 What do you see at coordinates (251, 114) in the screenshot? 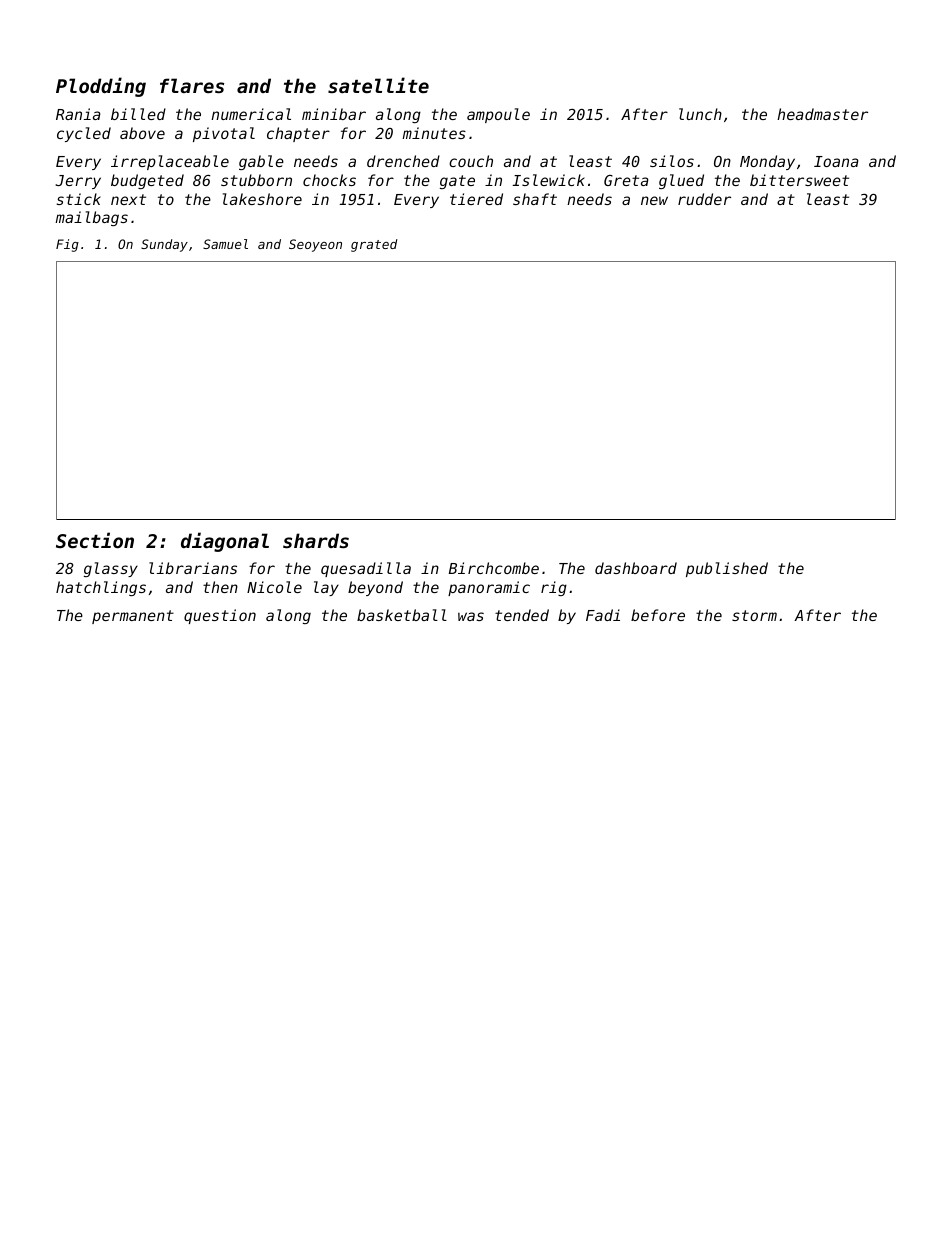
I see `numerical` at bounding box center [251, 114].
